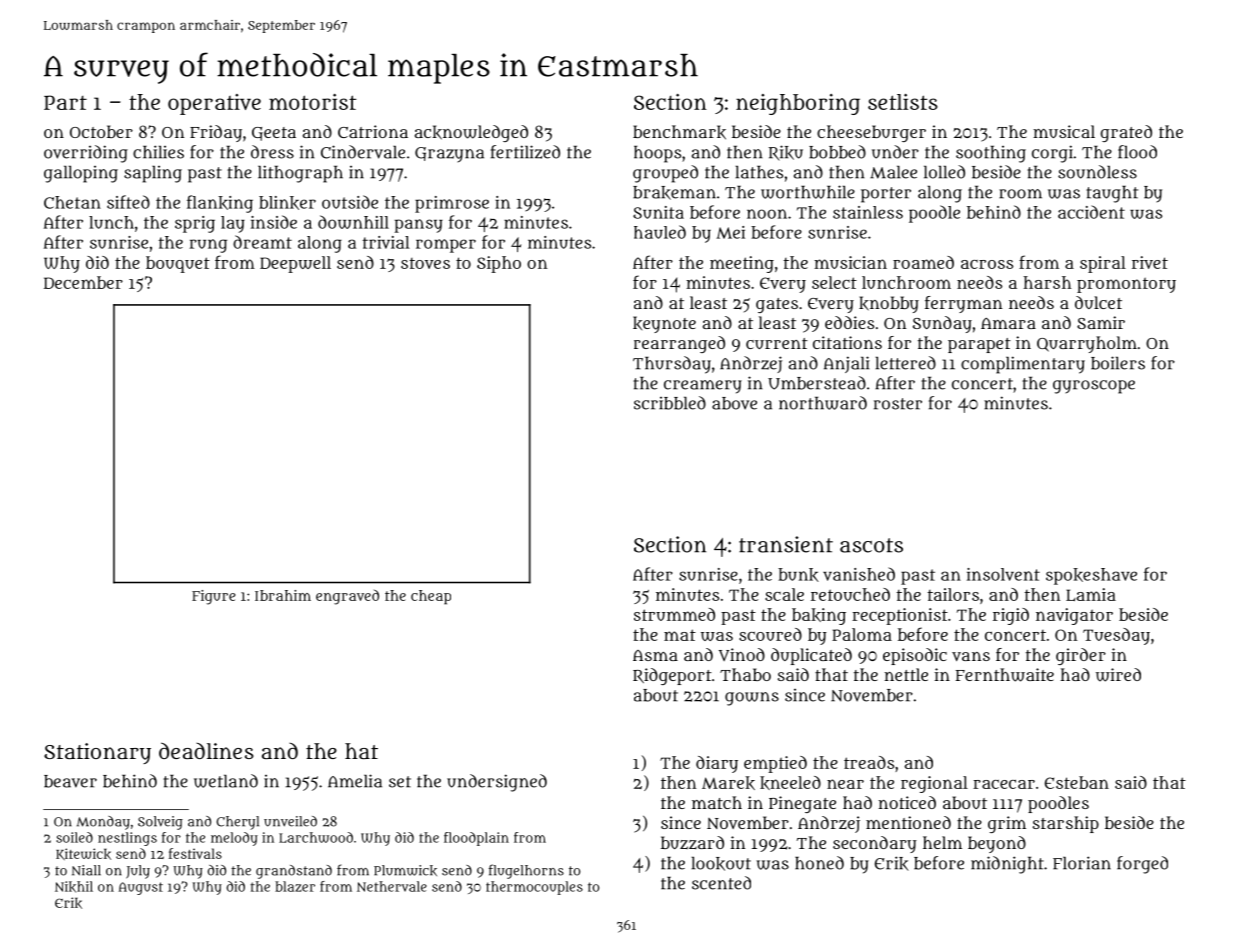  What do you see at coordinates (903, 102) in the image?
I see `setlists` at bounding box center [903, 102].
